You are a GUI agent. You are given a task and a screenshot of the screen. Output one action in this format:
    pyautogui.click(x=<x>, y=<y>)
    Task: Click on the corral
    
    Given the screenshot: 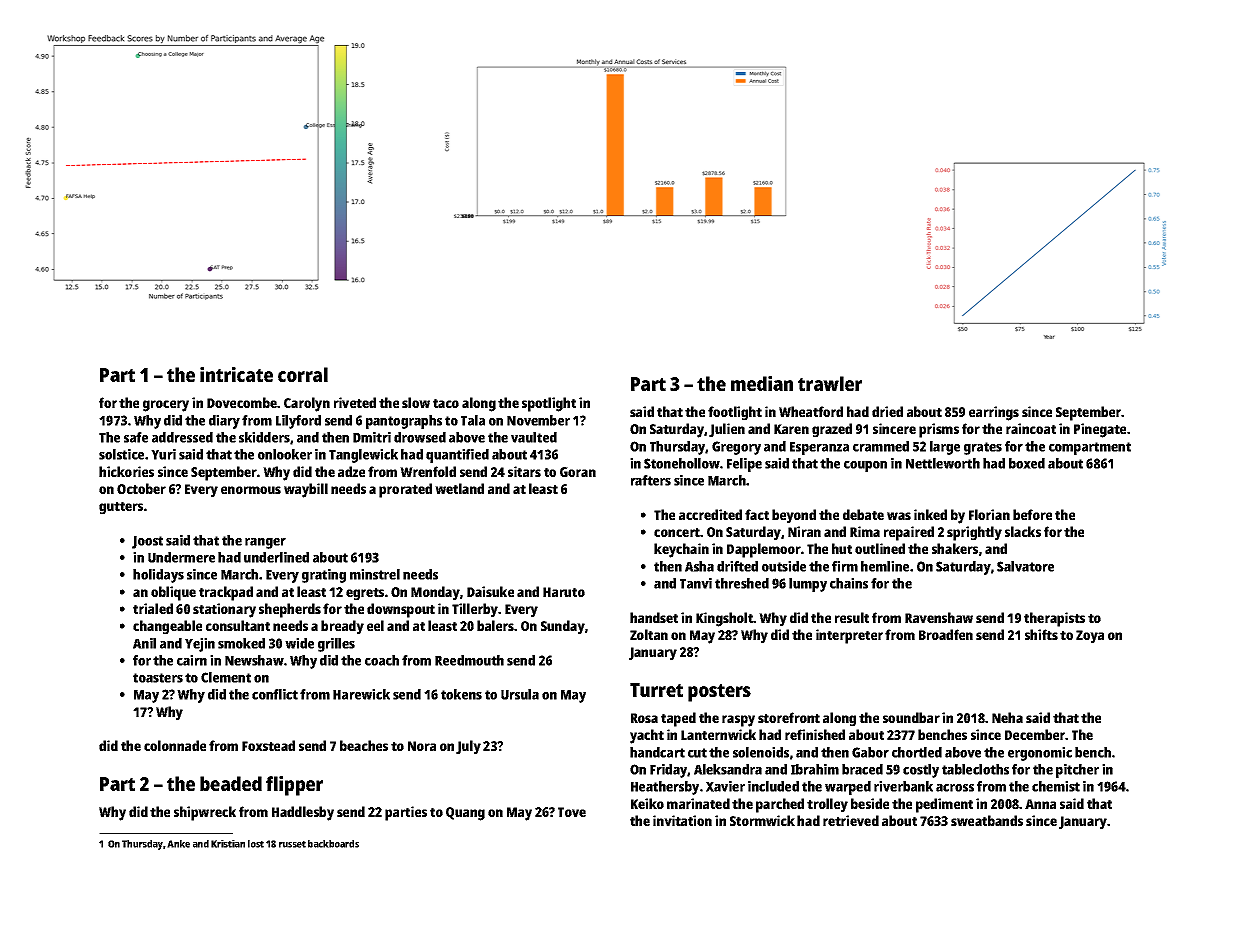 What is the action you would take?
    pyautogui.click(x=303, y=374)
